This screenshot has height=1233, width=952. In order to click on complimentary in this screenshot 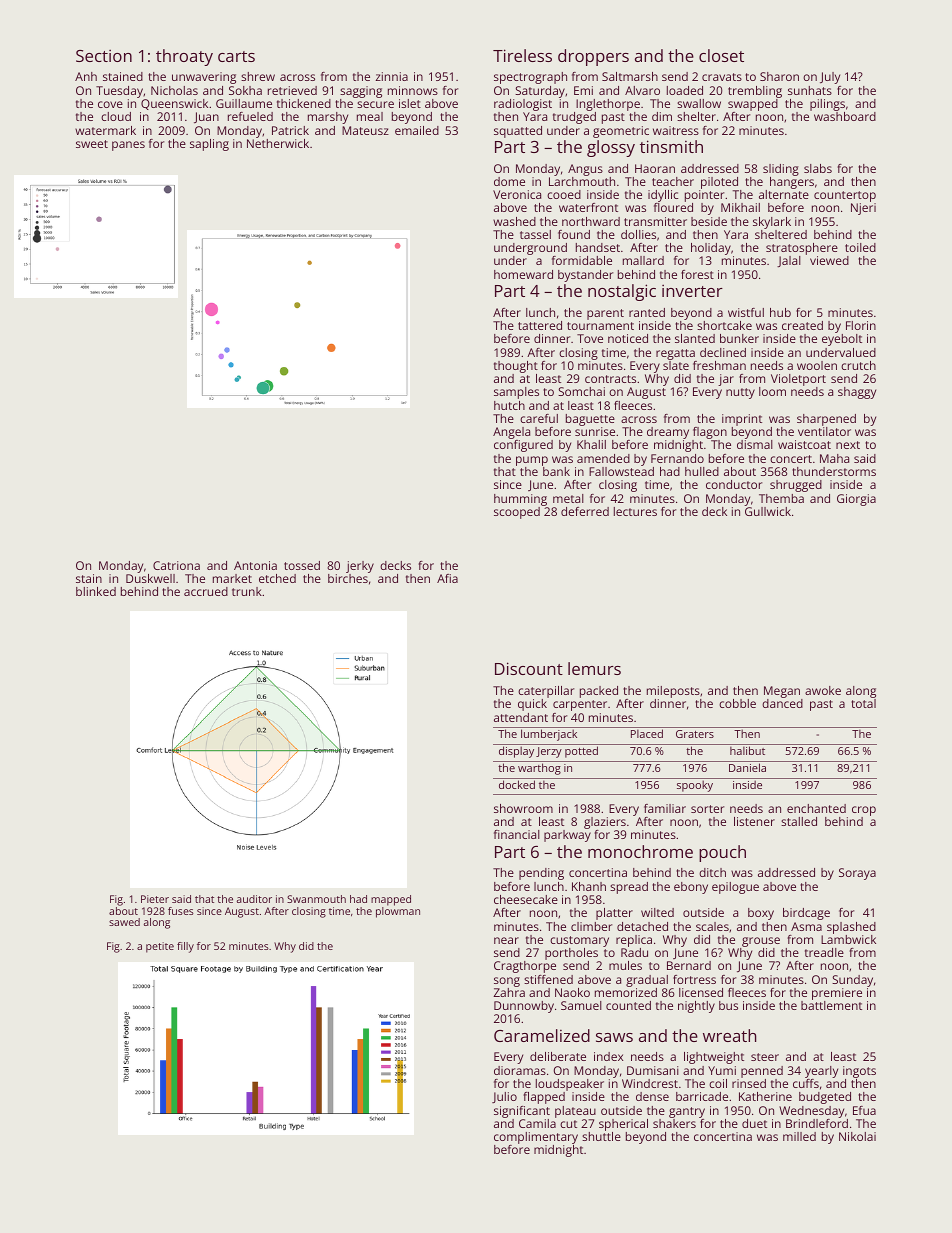, I will do `click(536, 1138)`.
